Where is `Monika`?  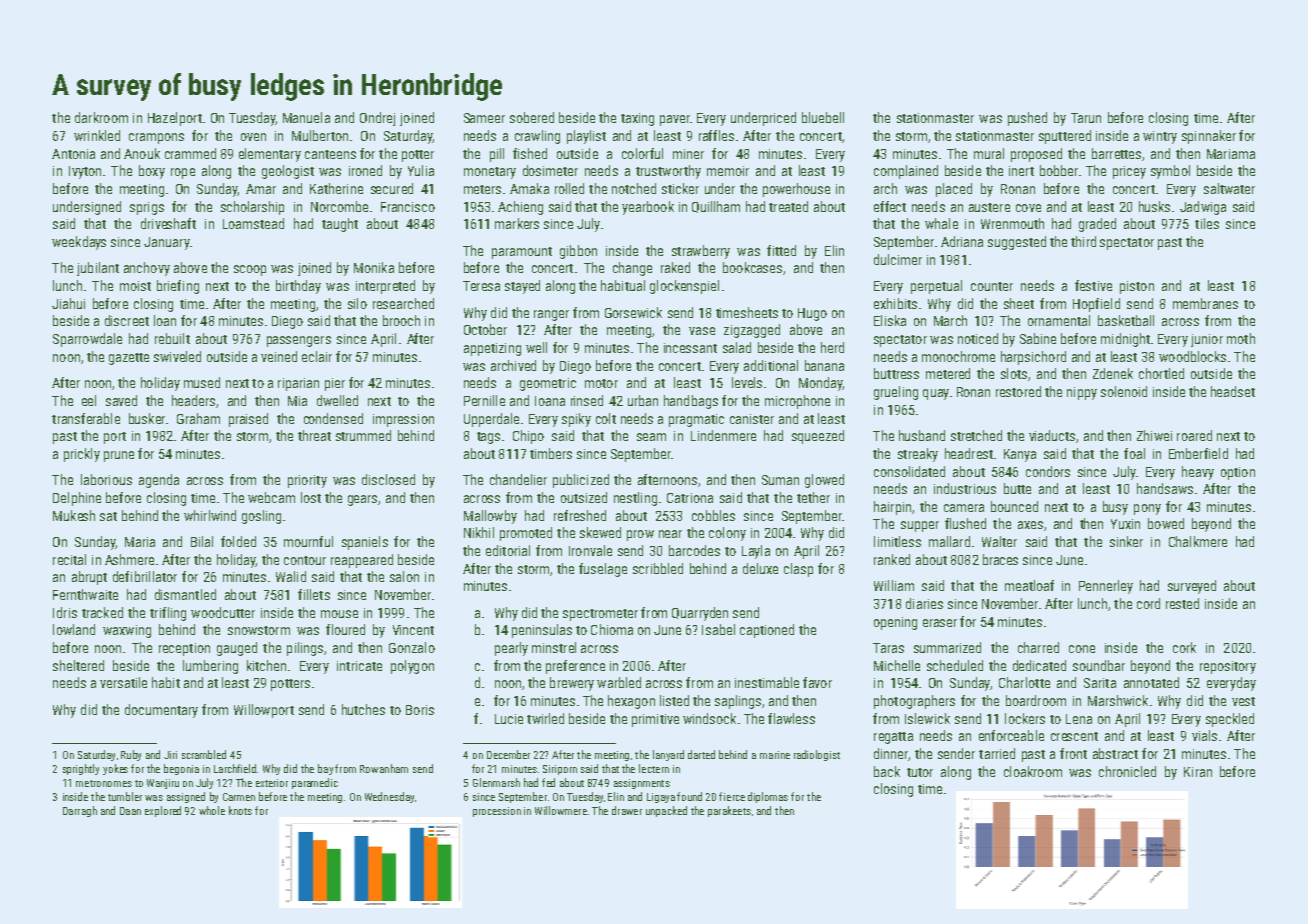 Monika is located at coordinates (374, 267).
